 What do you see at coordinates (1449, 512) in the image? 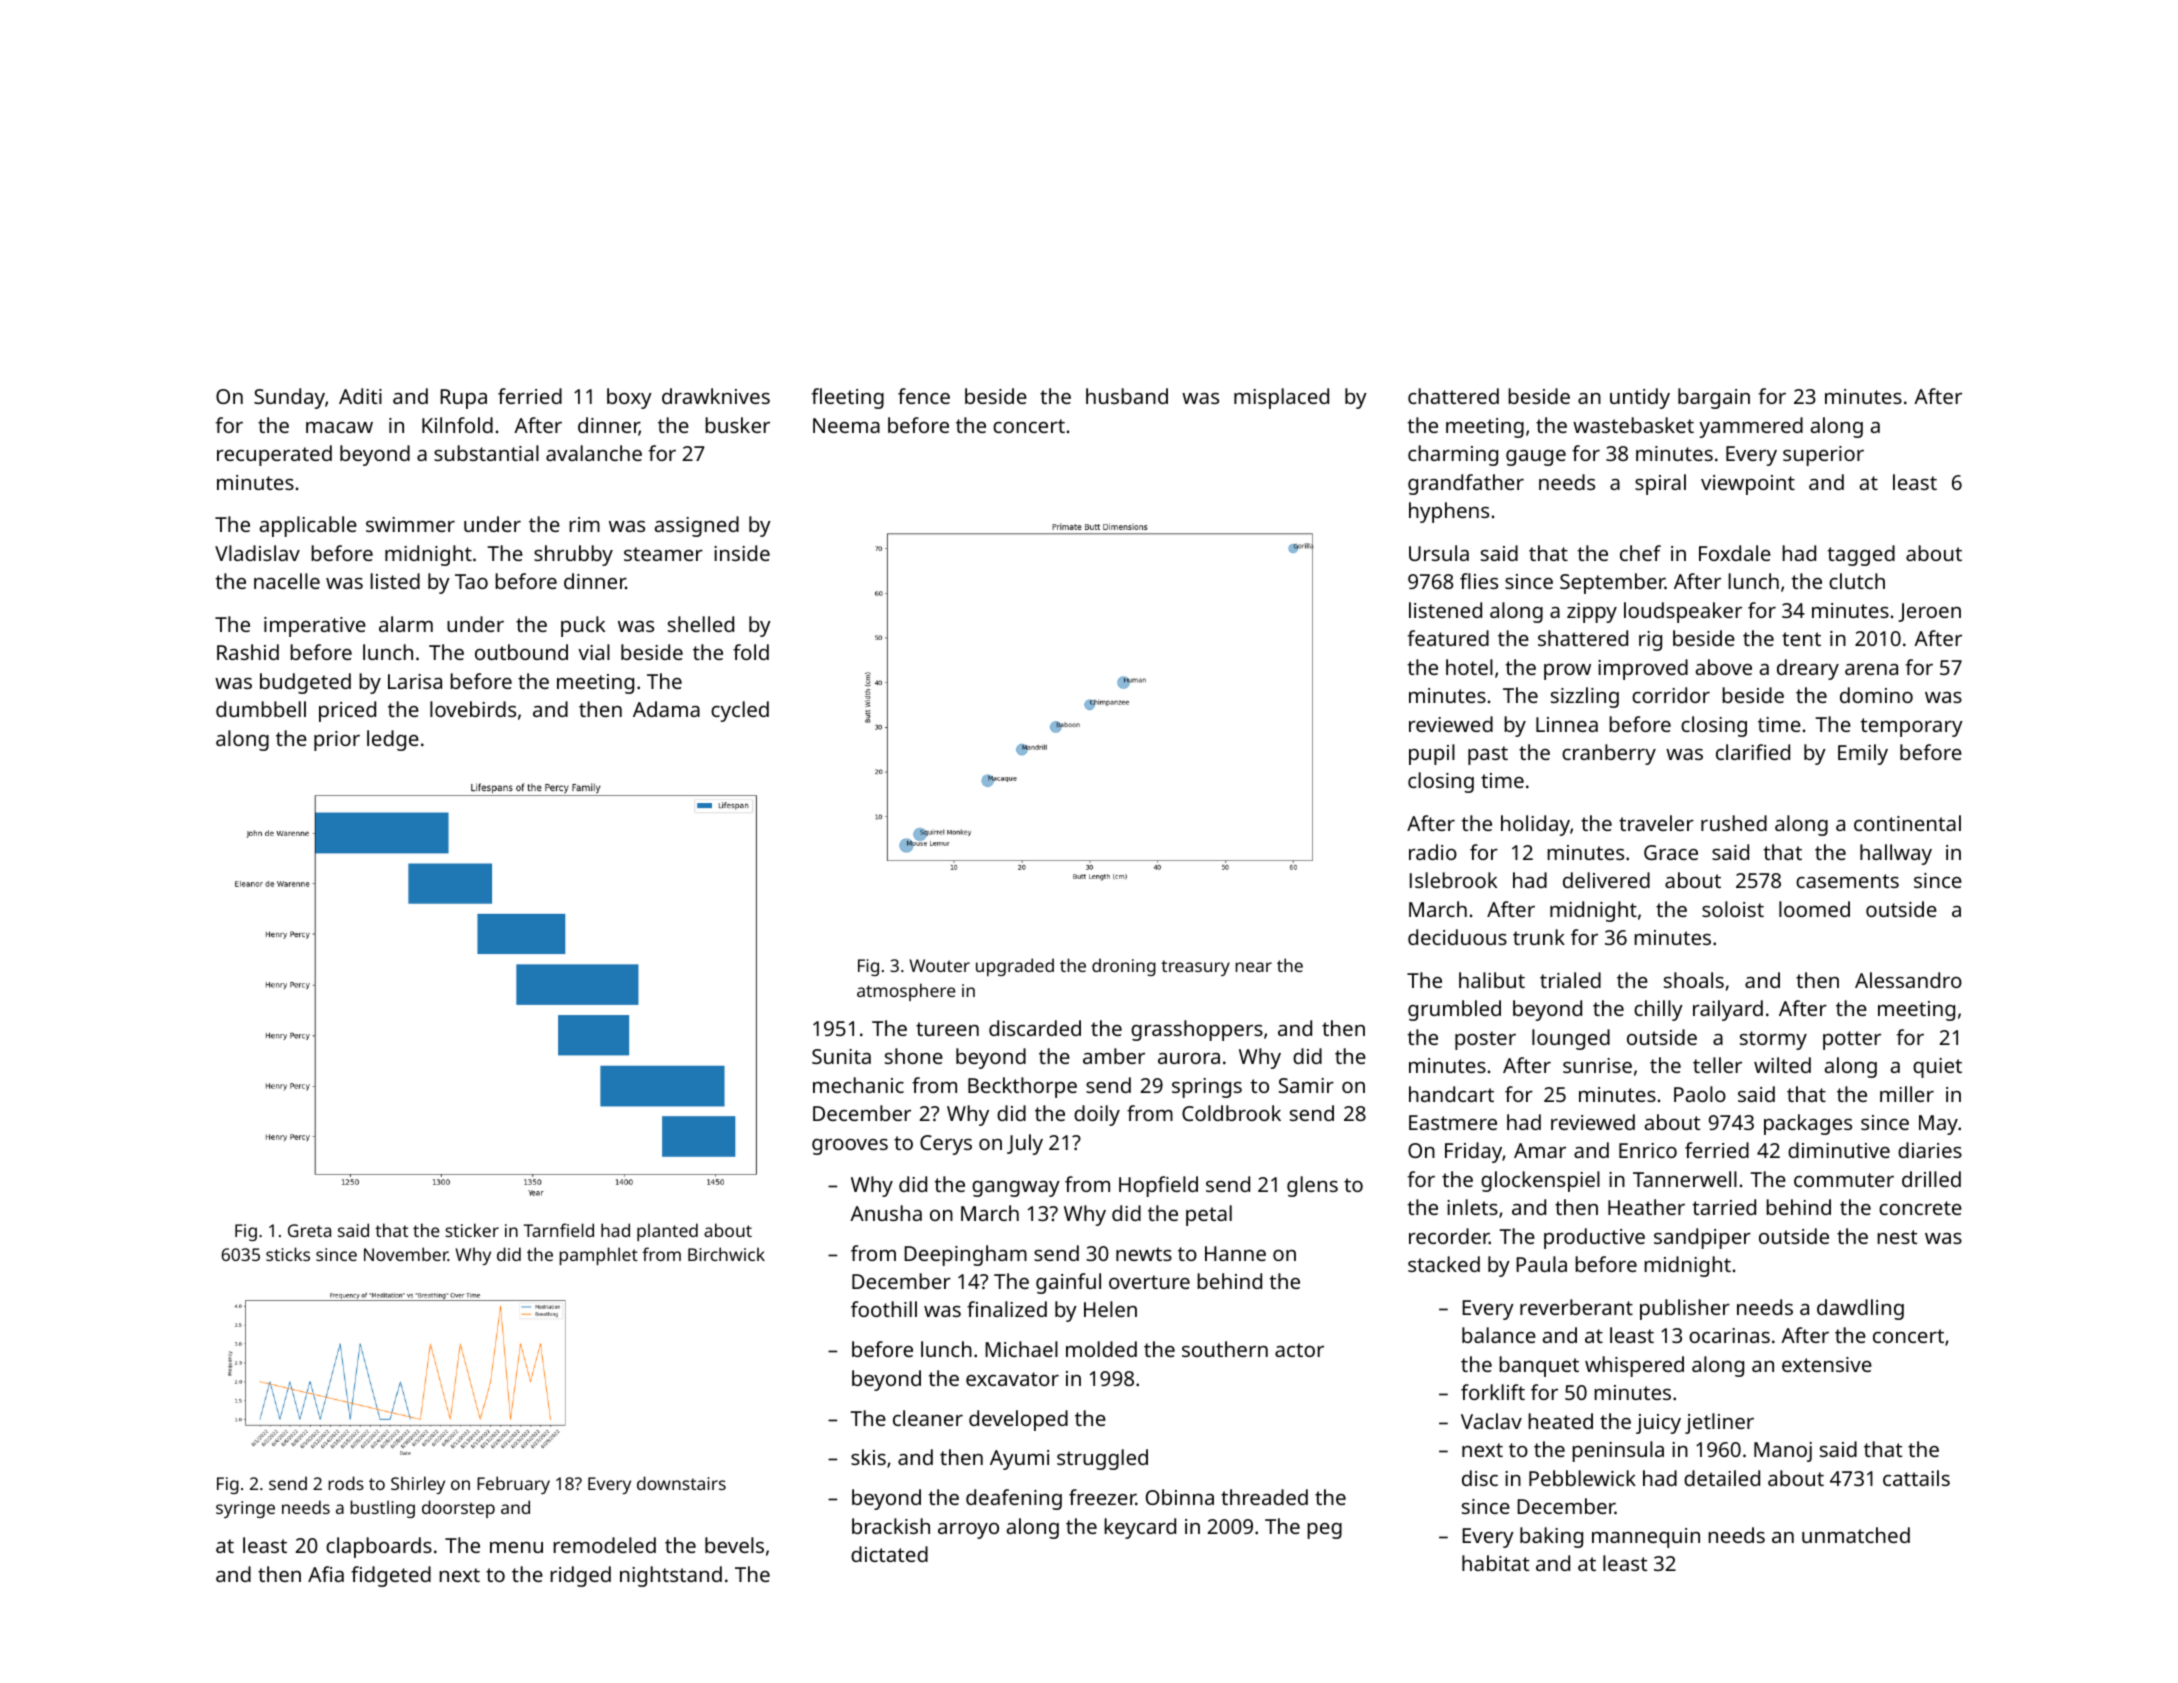
I see `hyphens` at bounding box center [1449, 512].
